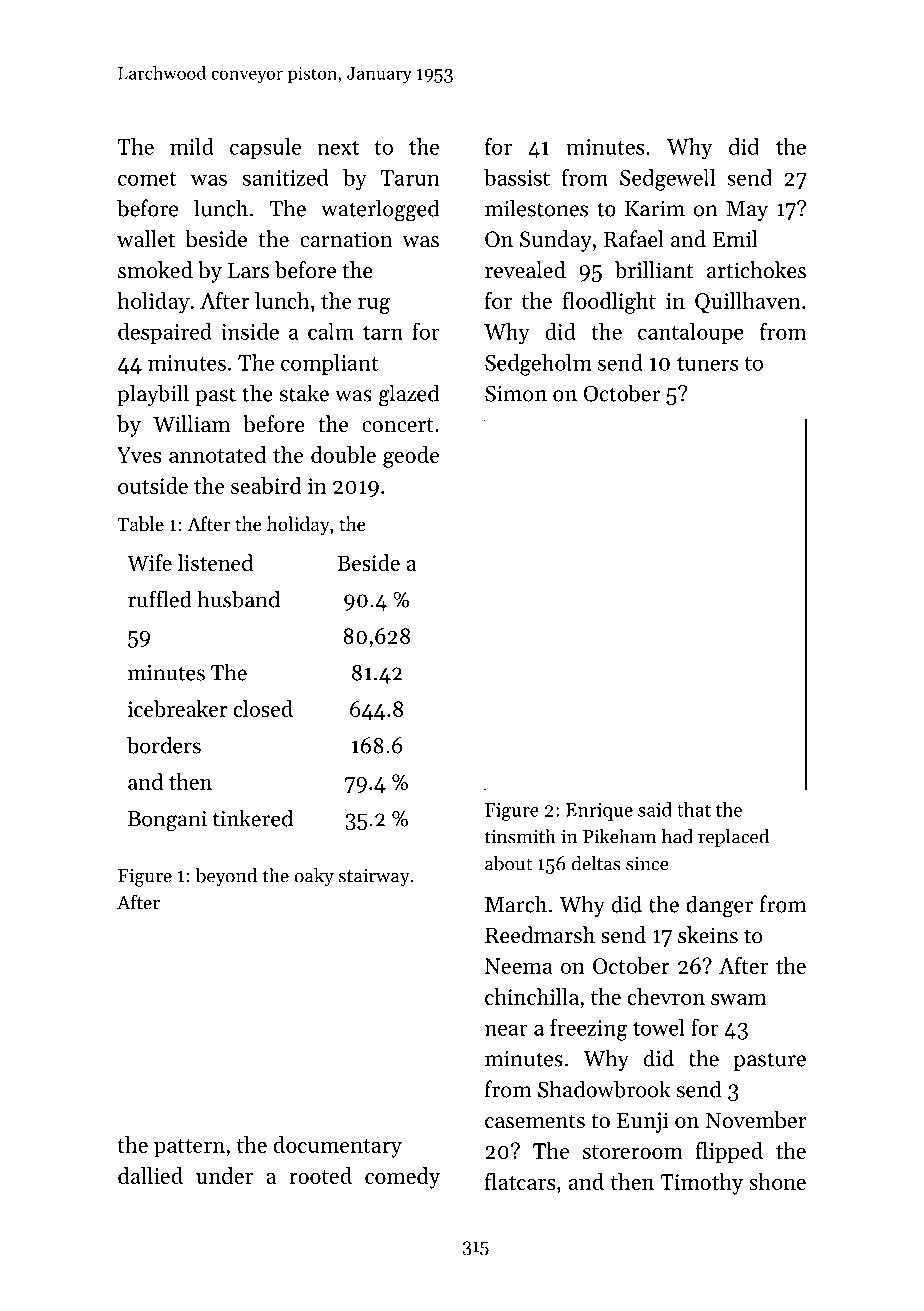  What do you see at coordinates (402, 1178) in the document?
I see `comedy` at bounding box center [402, 1178].
